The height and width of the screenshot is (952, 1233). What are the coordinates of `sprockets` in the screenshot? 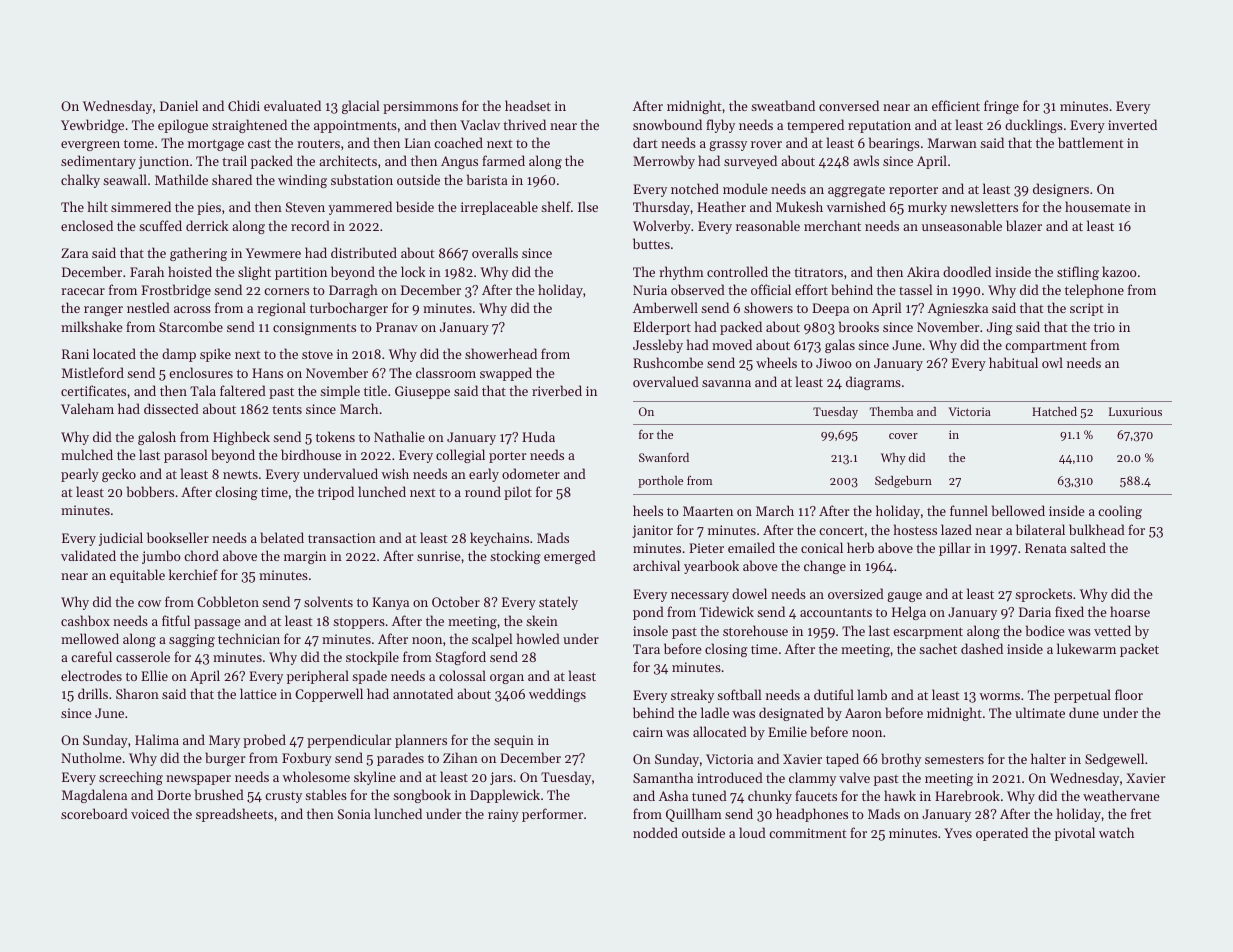 It's located at (1043, 595).
